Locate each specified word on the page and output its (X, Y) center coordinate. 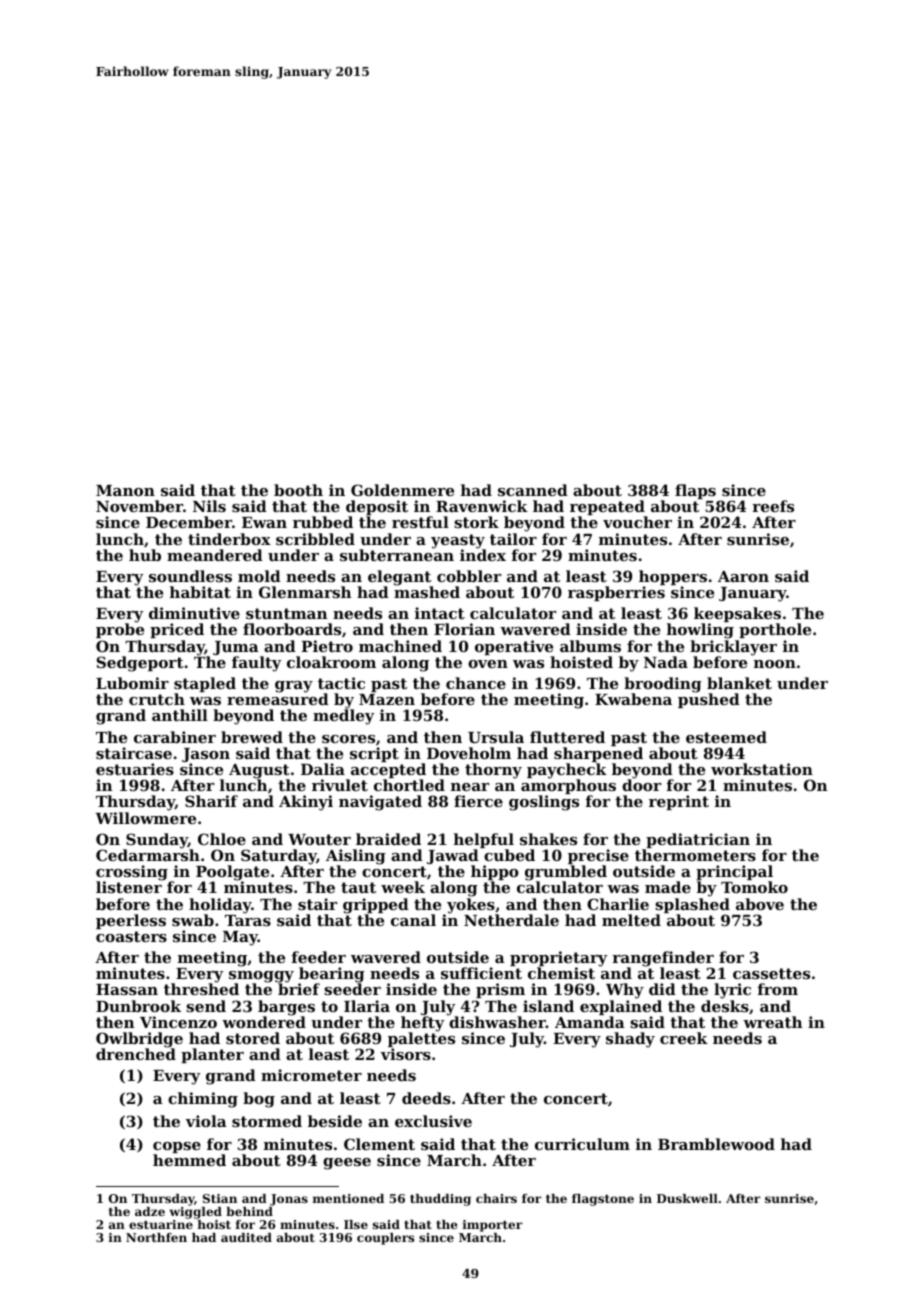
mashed (427, 592)
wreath (772, 1022)
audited (246, 1237)
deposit (377, 508)
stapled (205, 684)
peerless (131, 921)
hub (145, 555)
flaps (695, 491)
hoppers (673, 577)
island (548, 1006)
